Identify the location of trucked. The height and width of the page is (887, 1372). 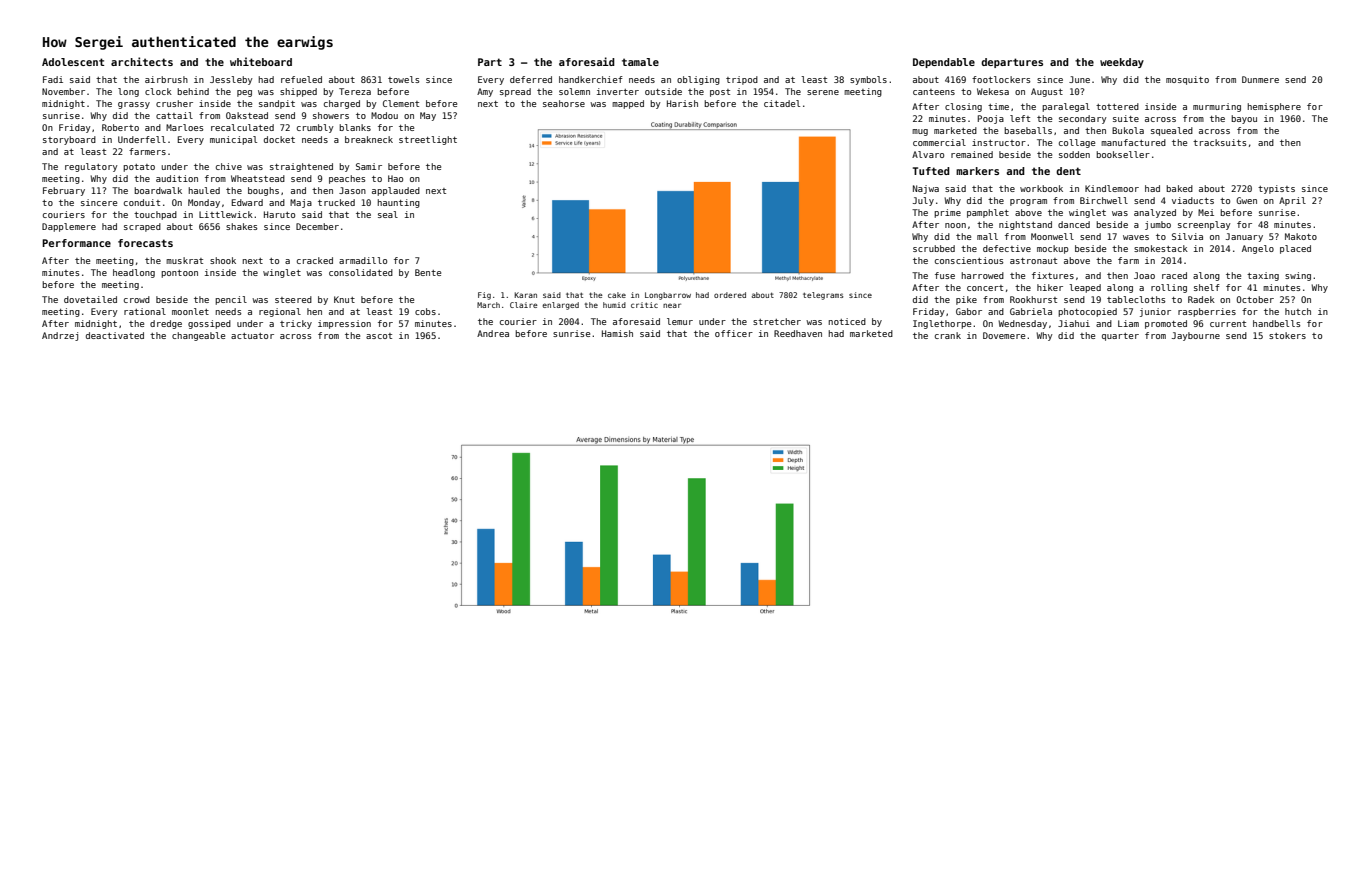
(336, 202).
